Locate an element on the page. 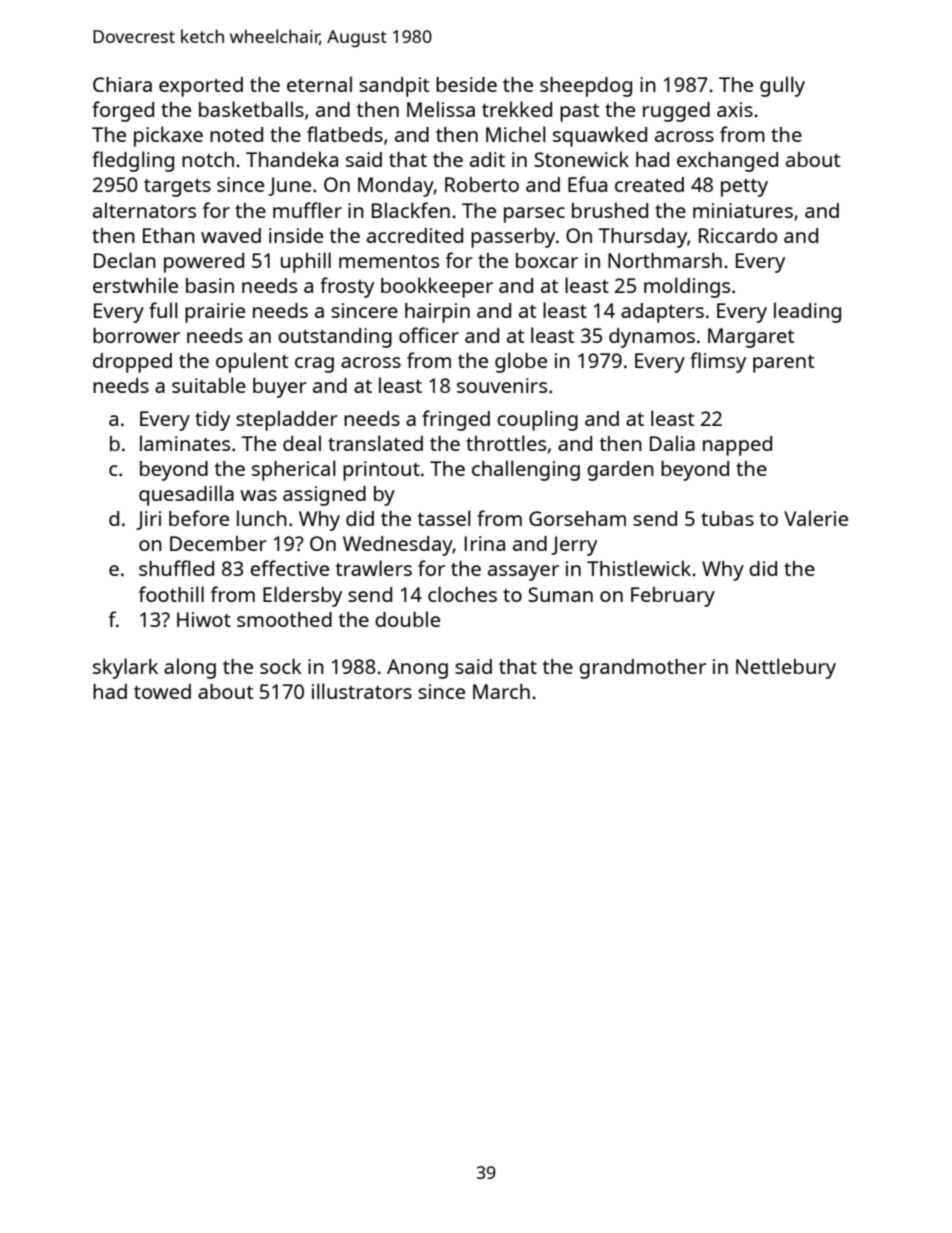 The image size is (952, 1233). passerby is located at coordinates (513, 238).
